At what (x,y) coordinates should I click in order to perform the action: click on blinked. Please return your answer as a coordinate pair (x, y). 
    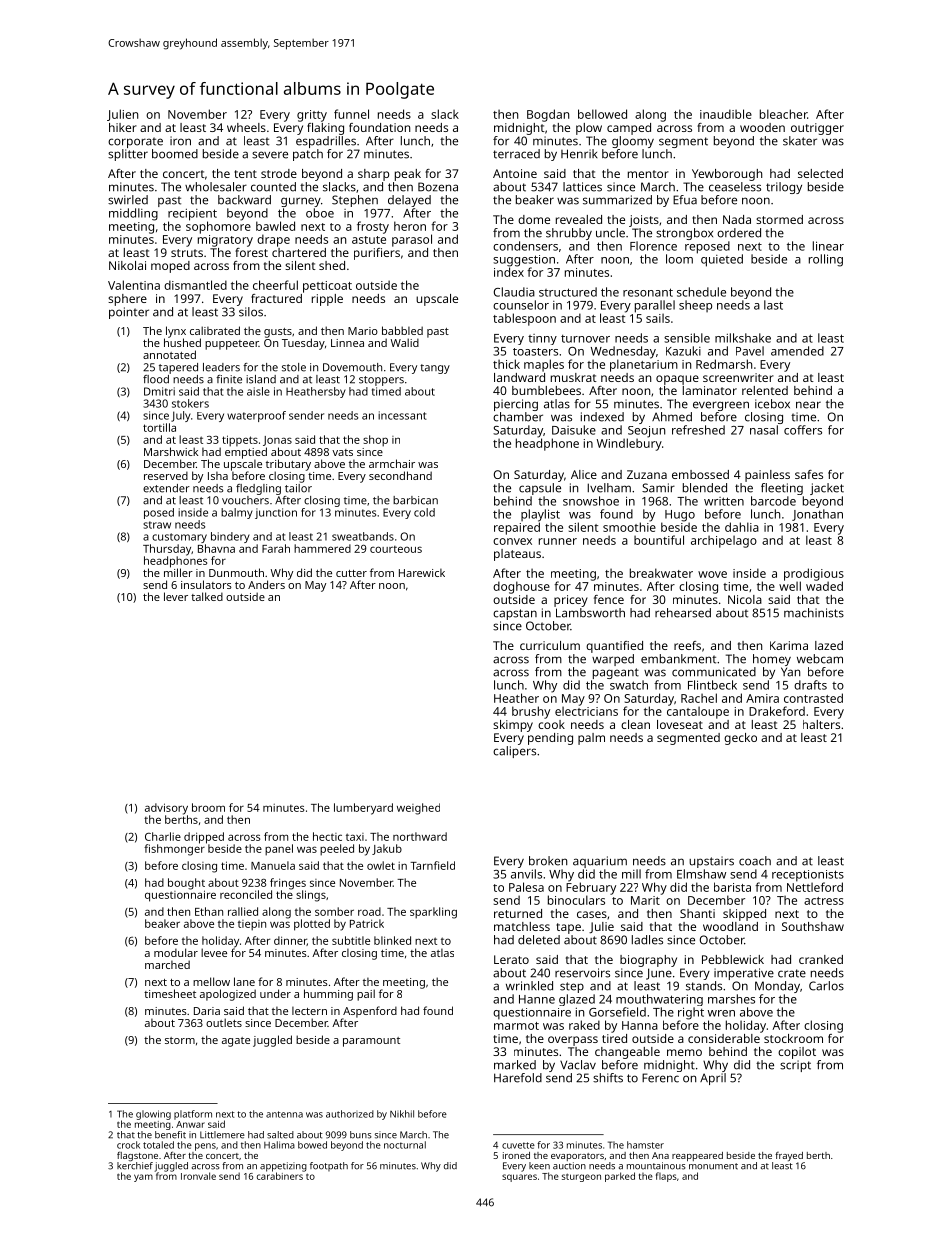
    Looking at the image, I should click on (392, 940).
